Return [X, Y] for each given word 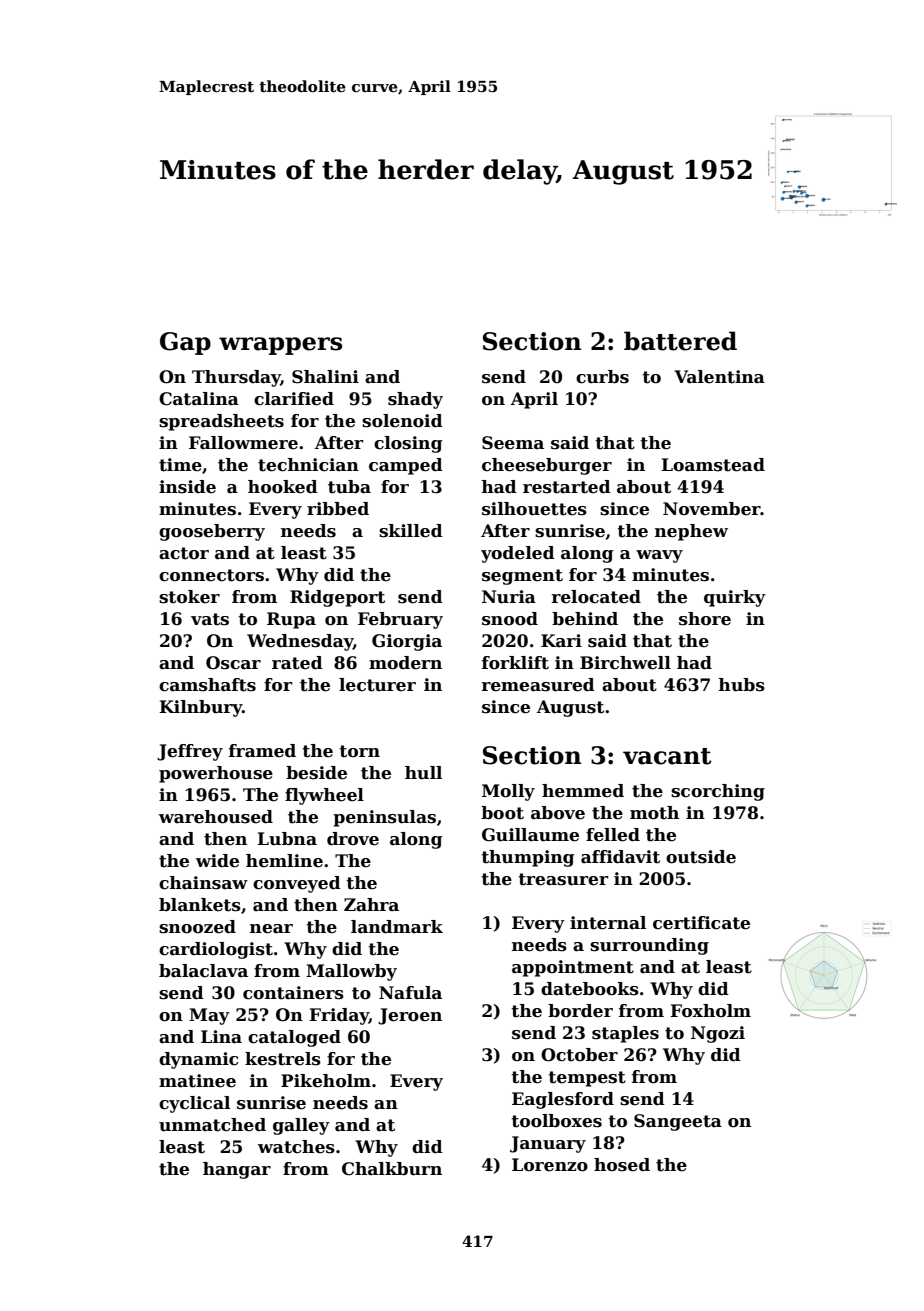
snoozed [197, 927]
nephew [691, 532]
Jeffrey [190, 752]
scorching [718, 792]
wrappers [280, 346]
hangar [237, 1170]
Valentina [719, 377]
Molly [508, 792]
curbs [602, 377]
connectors [211, 575]
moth [654, 813]
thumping [527, 858]
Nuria [509, 597]
